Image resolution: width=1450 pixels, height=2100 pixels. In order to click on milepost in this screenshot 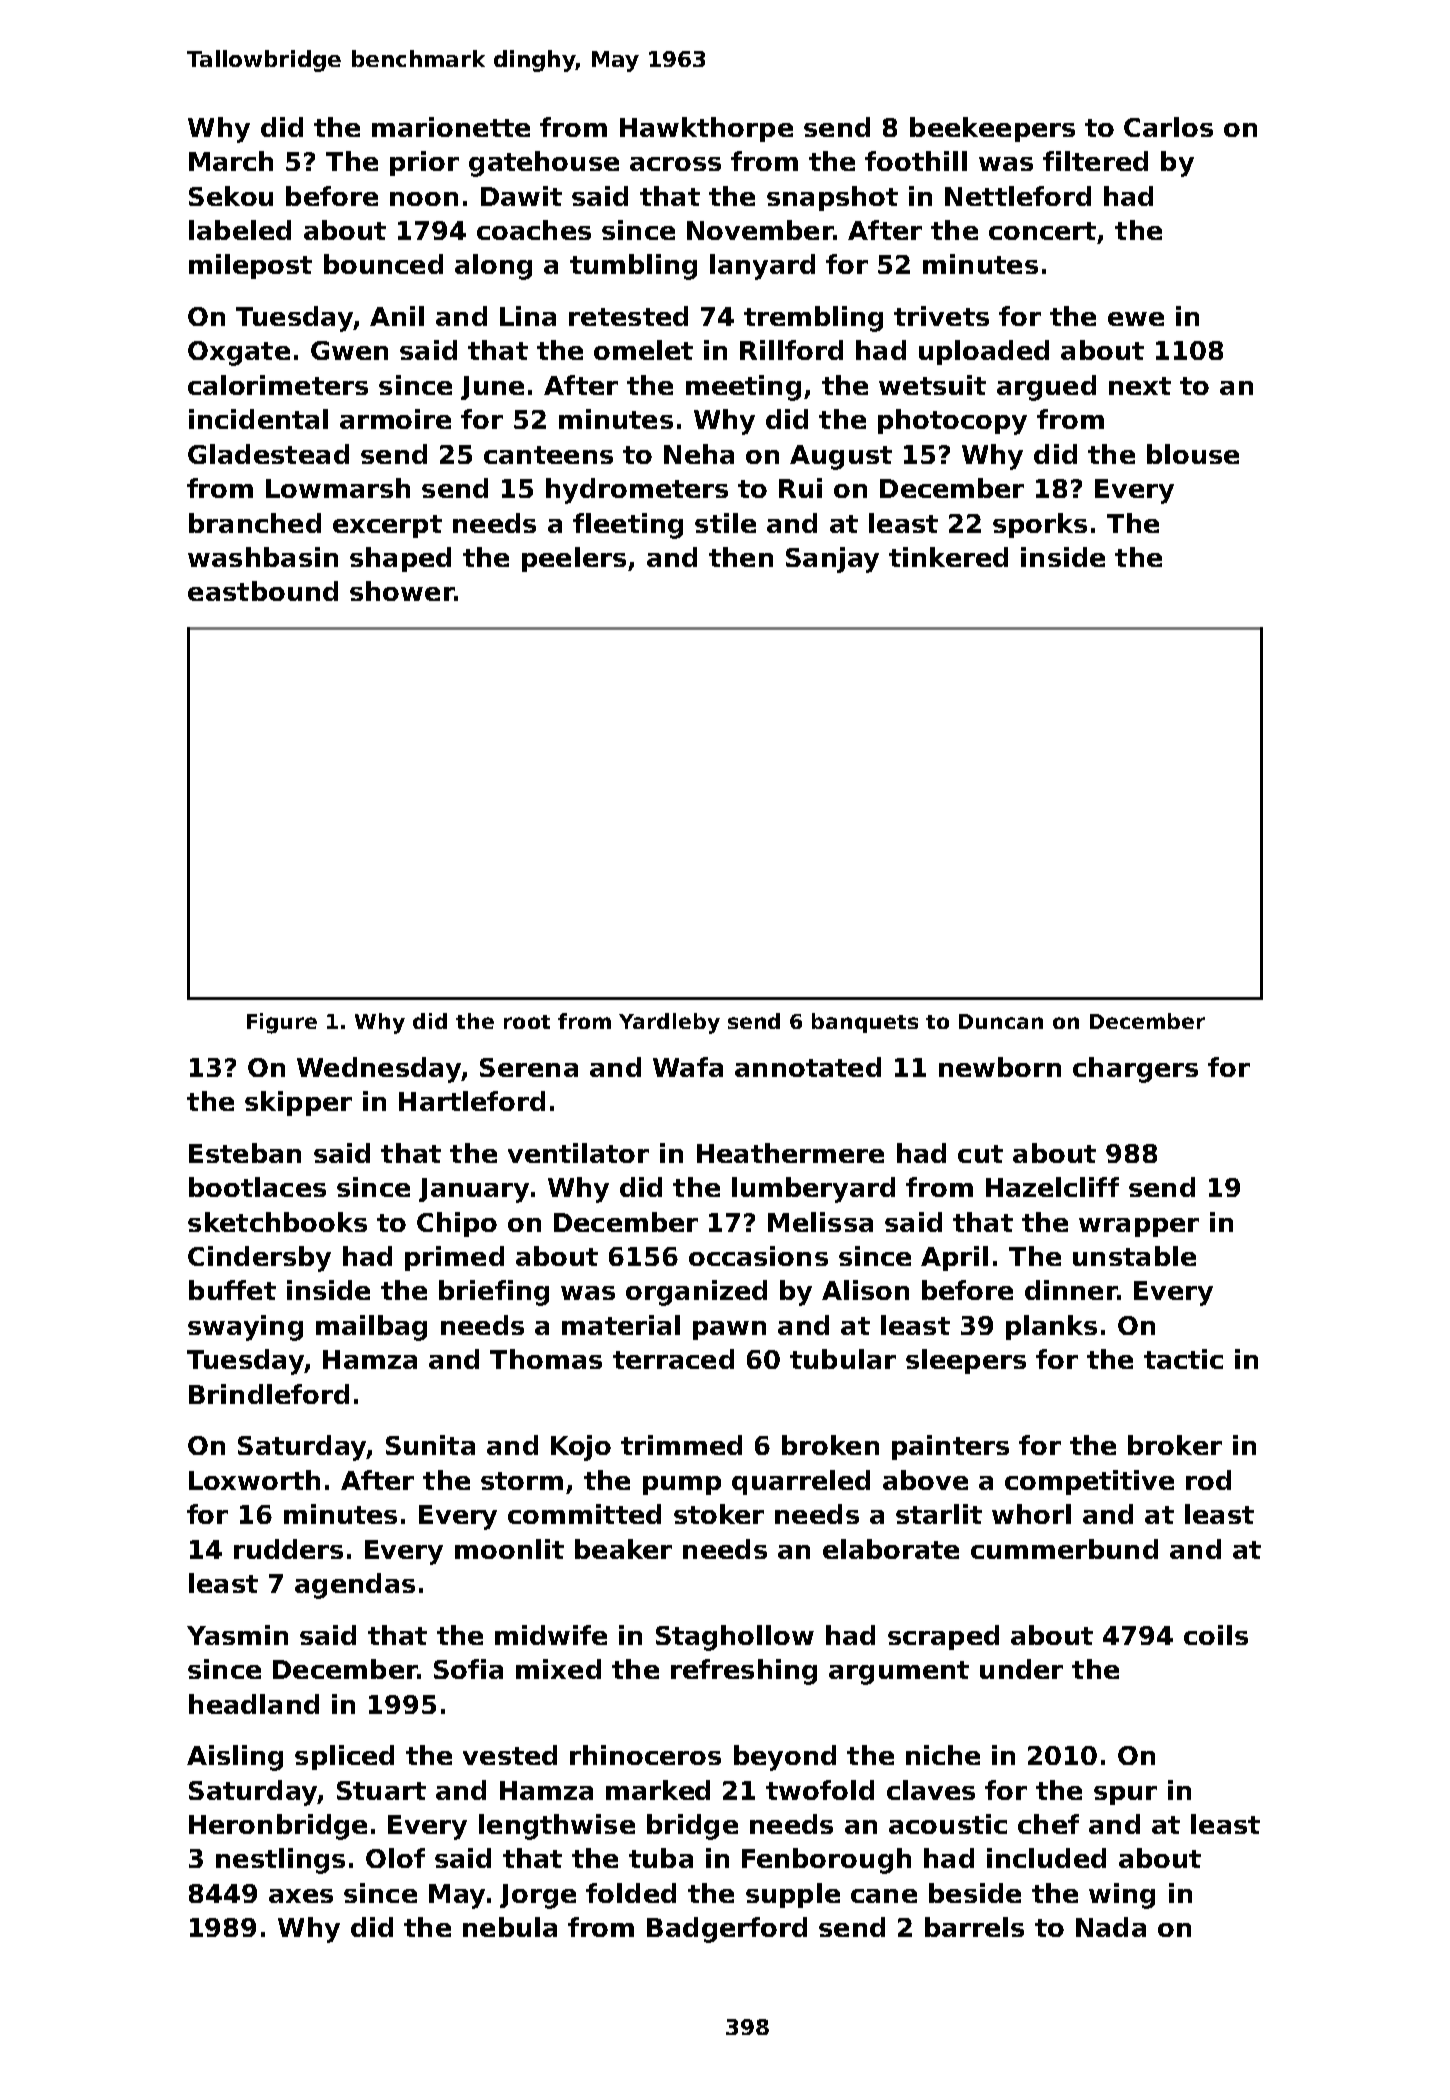, I will do `click(250, 266)`.
